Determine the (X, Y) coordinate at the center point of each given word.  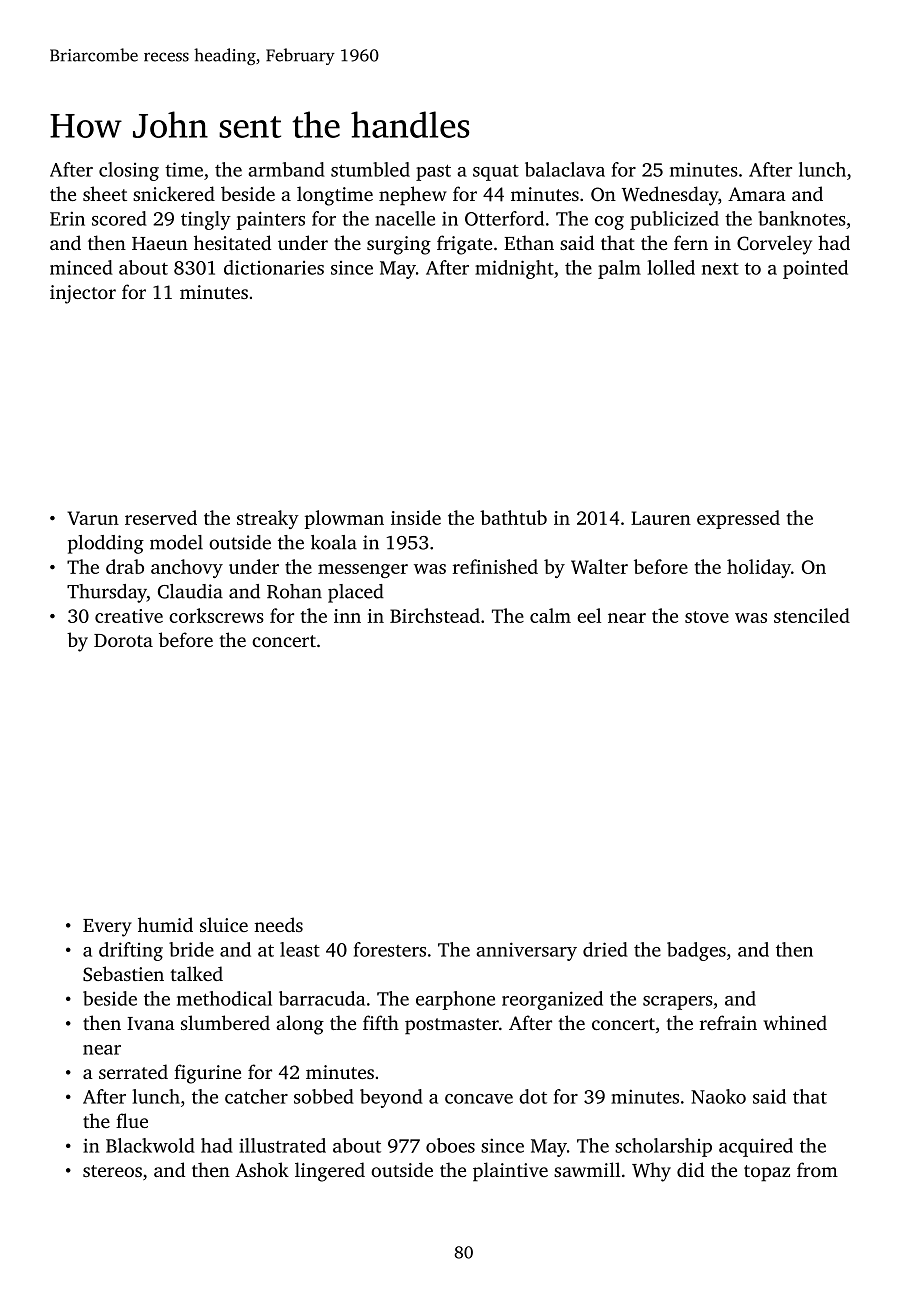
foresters (390, 949)
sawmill (587, 1169)
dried (605, 949)
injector (83, 294)
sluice (224, 924)
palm (619, 269)
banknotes (802, 218)
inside (416, 517)
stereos (112, 1171)
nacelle (405, 218)
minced (81, 267)
